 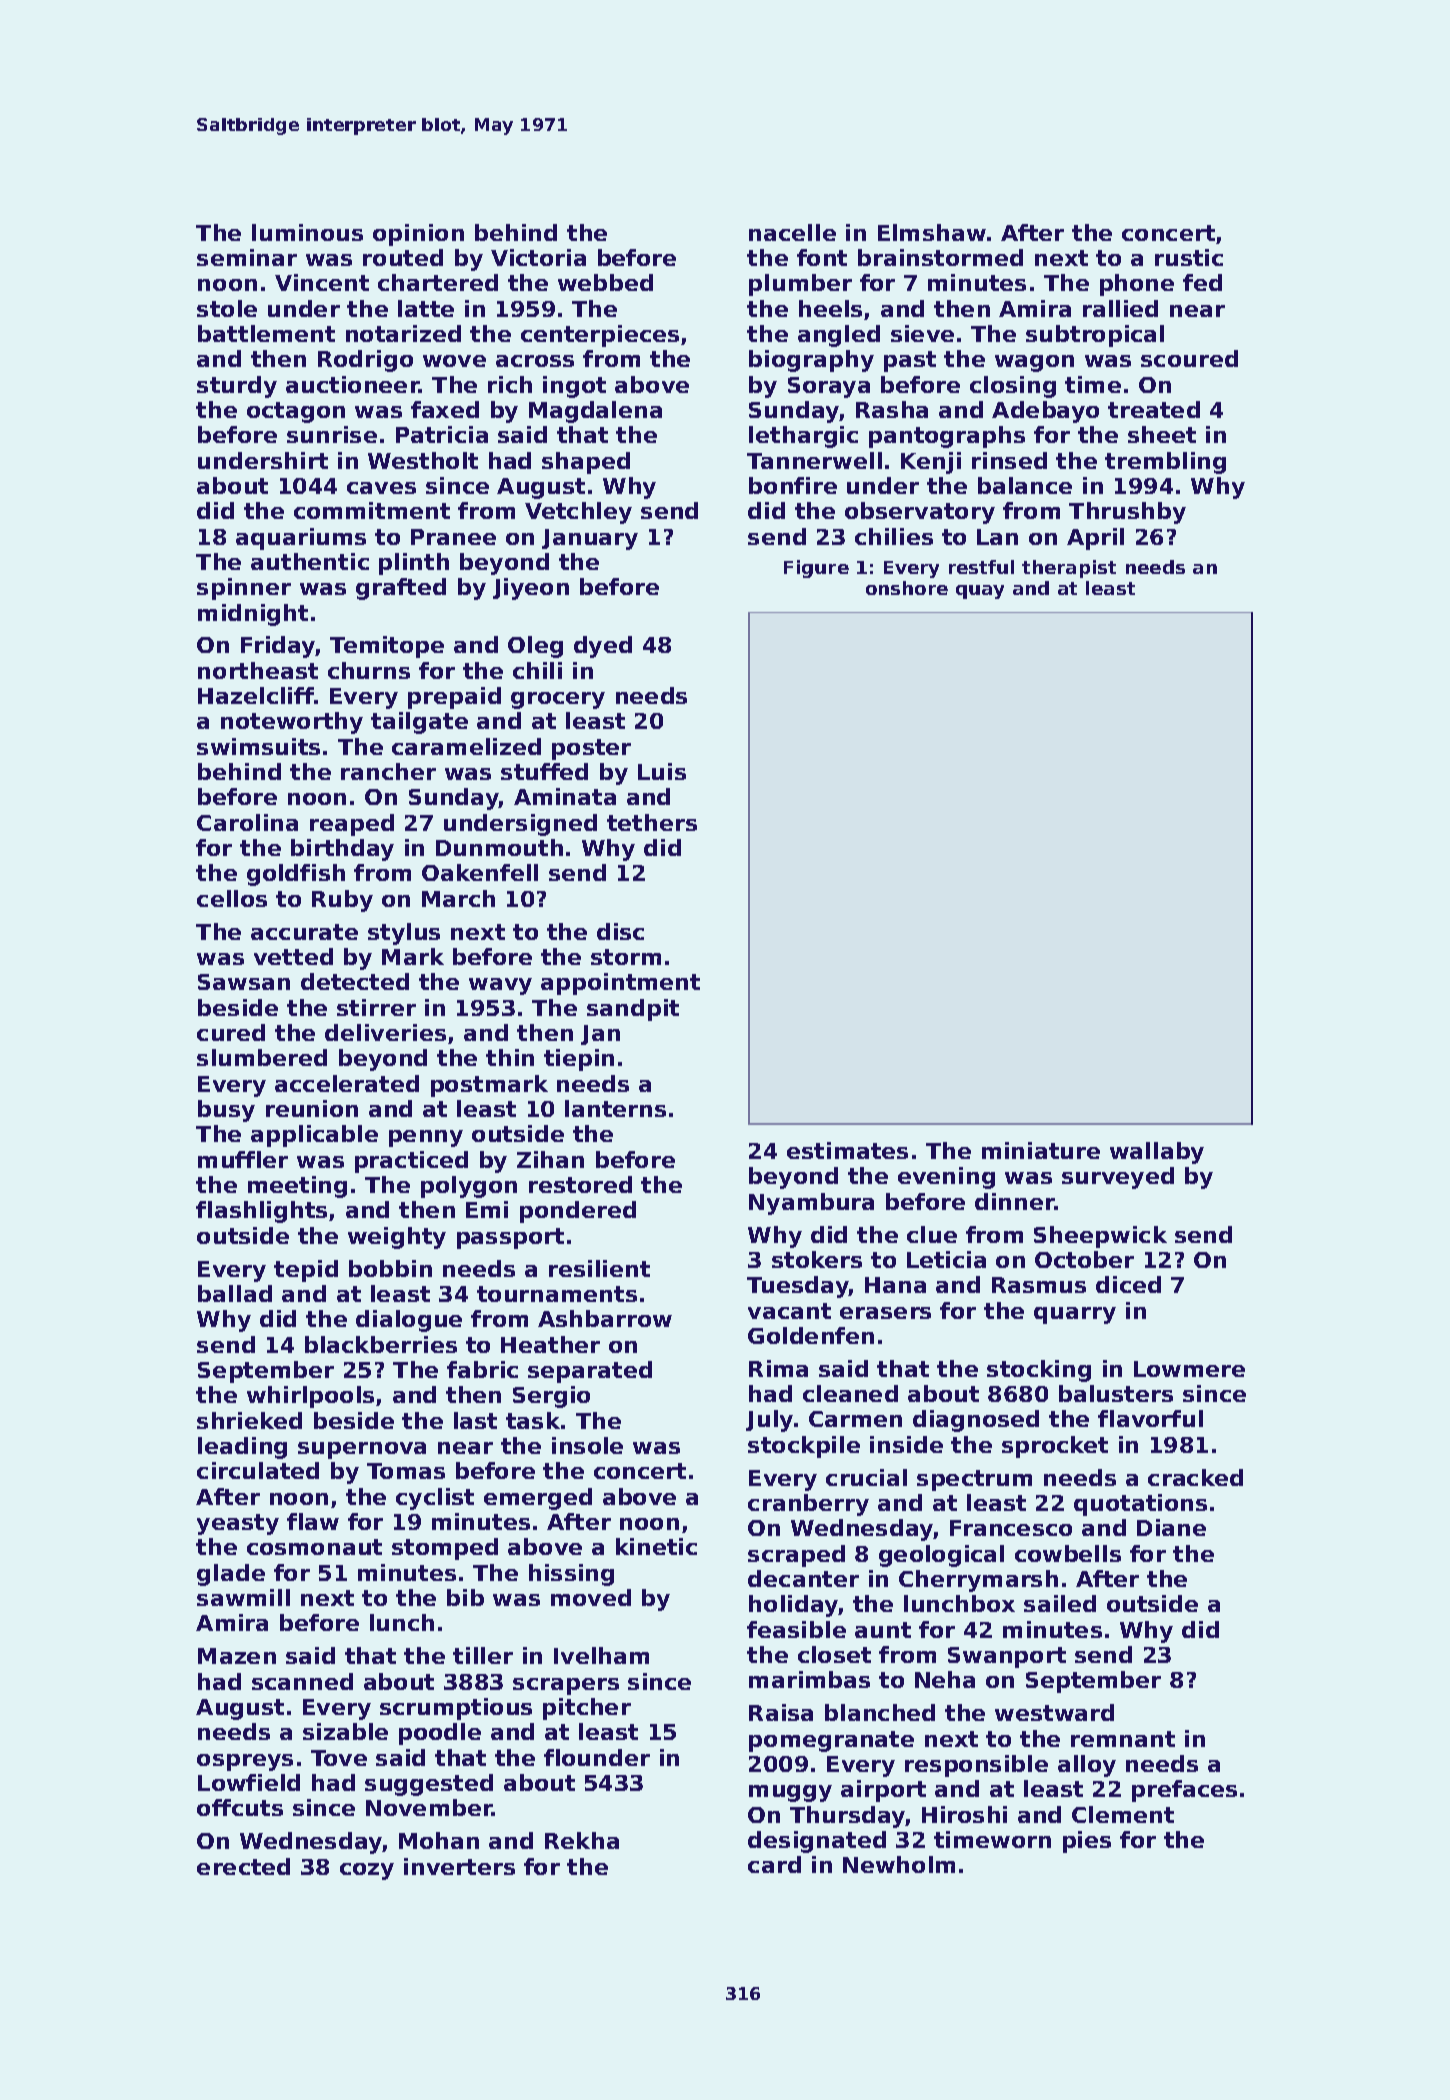 What do you see at coordinates (946, 1178) in the screenshot?
I see `evening` at bounding box center [946, 1178].
